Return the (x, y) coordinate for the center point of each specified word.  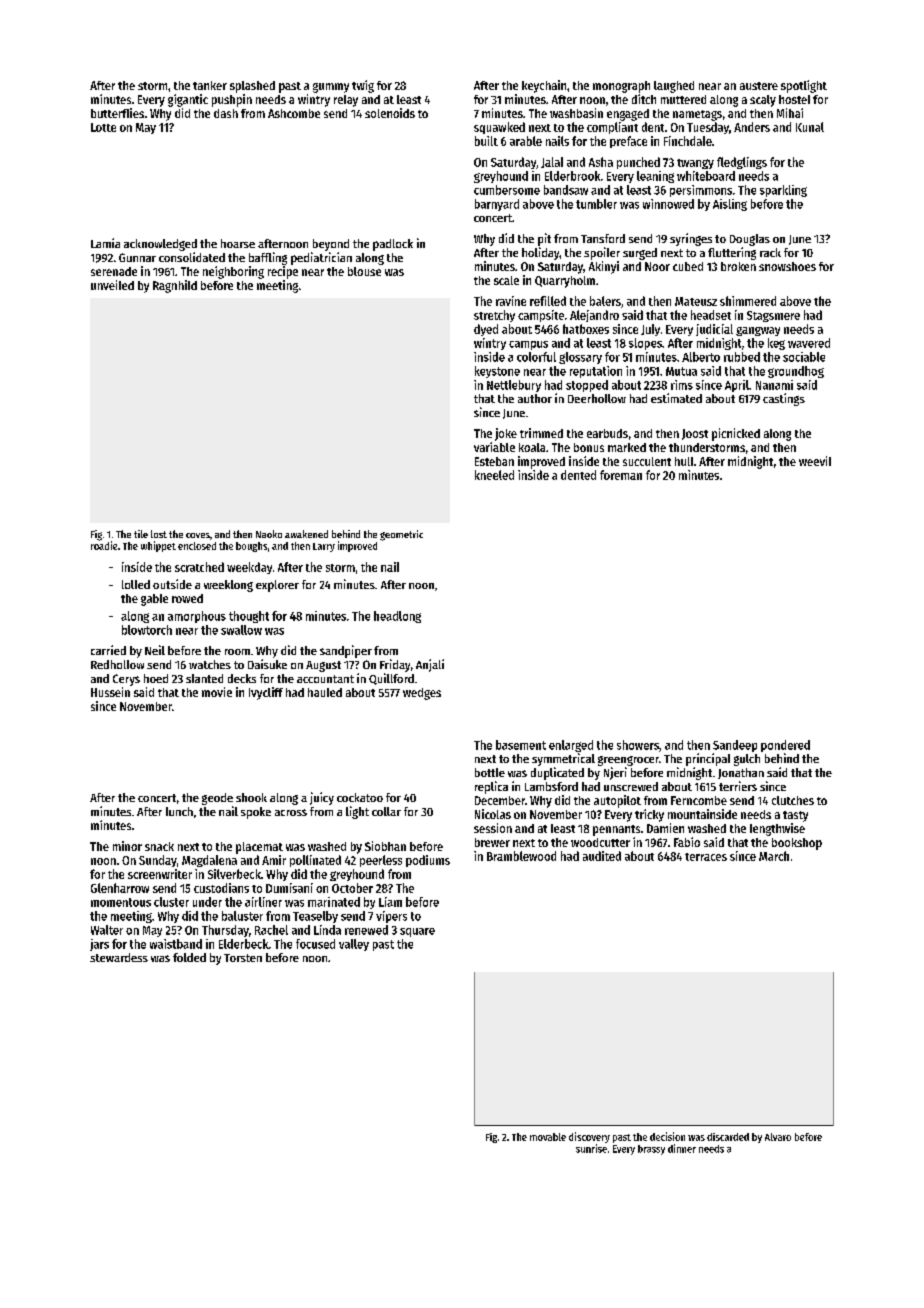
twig (363, 86)
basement (521, 745)
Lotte (103, 127)
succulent (647, 461)
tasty (795, 816)
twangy (695, 164)
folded (189, 957)
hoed (156, 678)
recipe (283, 272)
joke (506, 434)
